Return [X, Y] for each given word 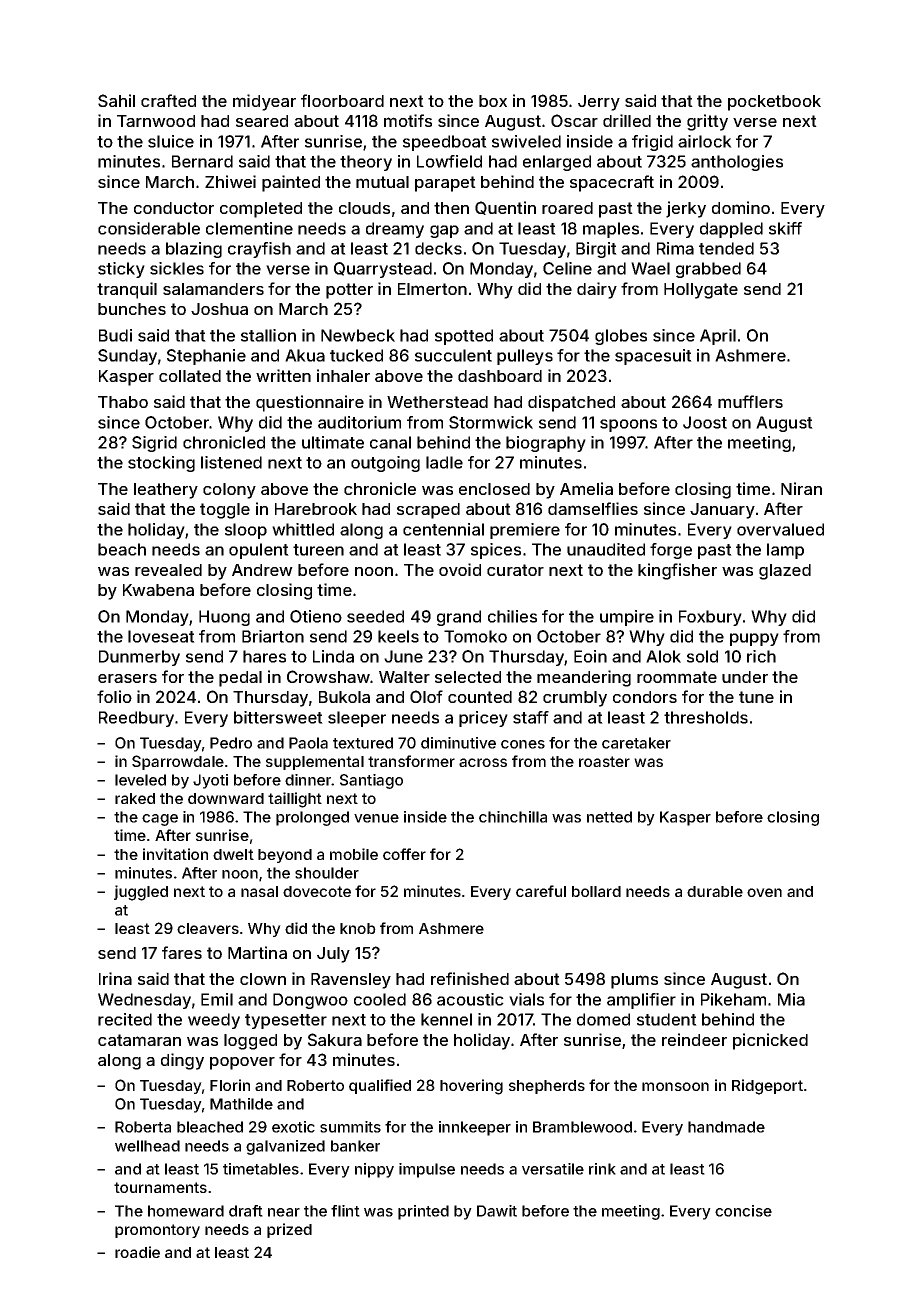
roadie [137, 1252]
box [493, 101]
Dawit [497, 1211]
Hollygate [701, 291]
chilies [512, 616]
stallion [268, 335]
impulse [427, 1170]
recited [125, 1019]
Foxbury [710, 618]
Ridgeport [767, 1087]
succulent [453, 355]
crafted [168, 100]
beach [122, 549]
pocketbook [774, 103]
